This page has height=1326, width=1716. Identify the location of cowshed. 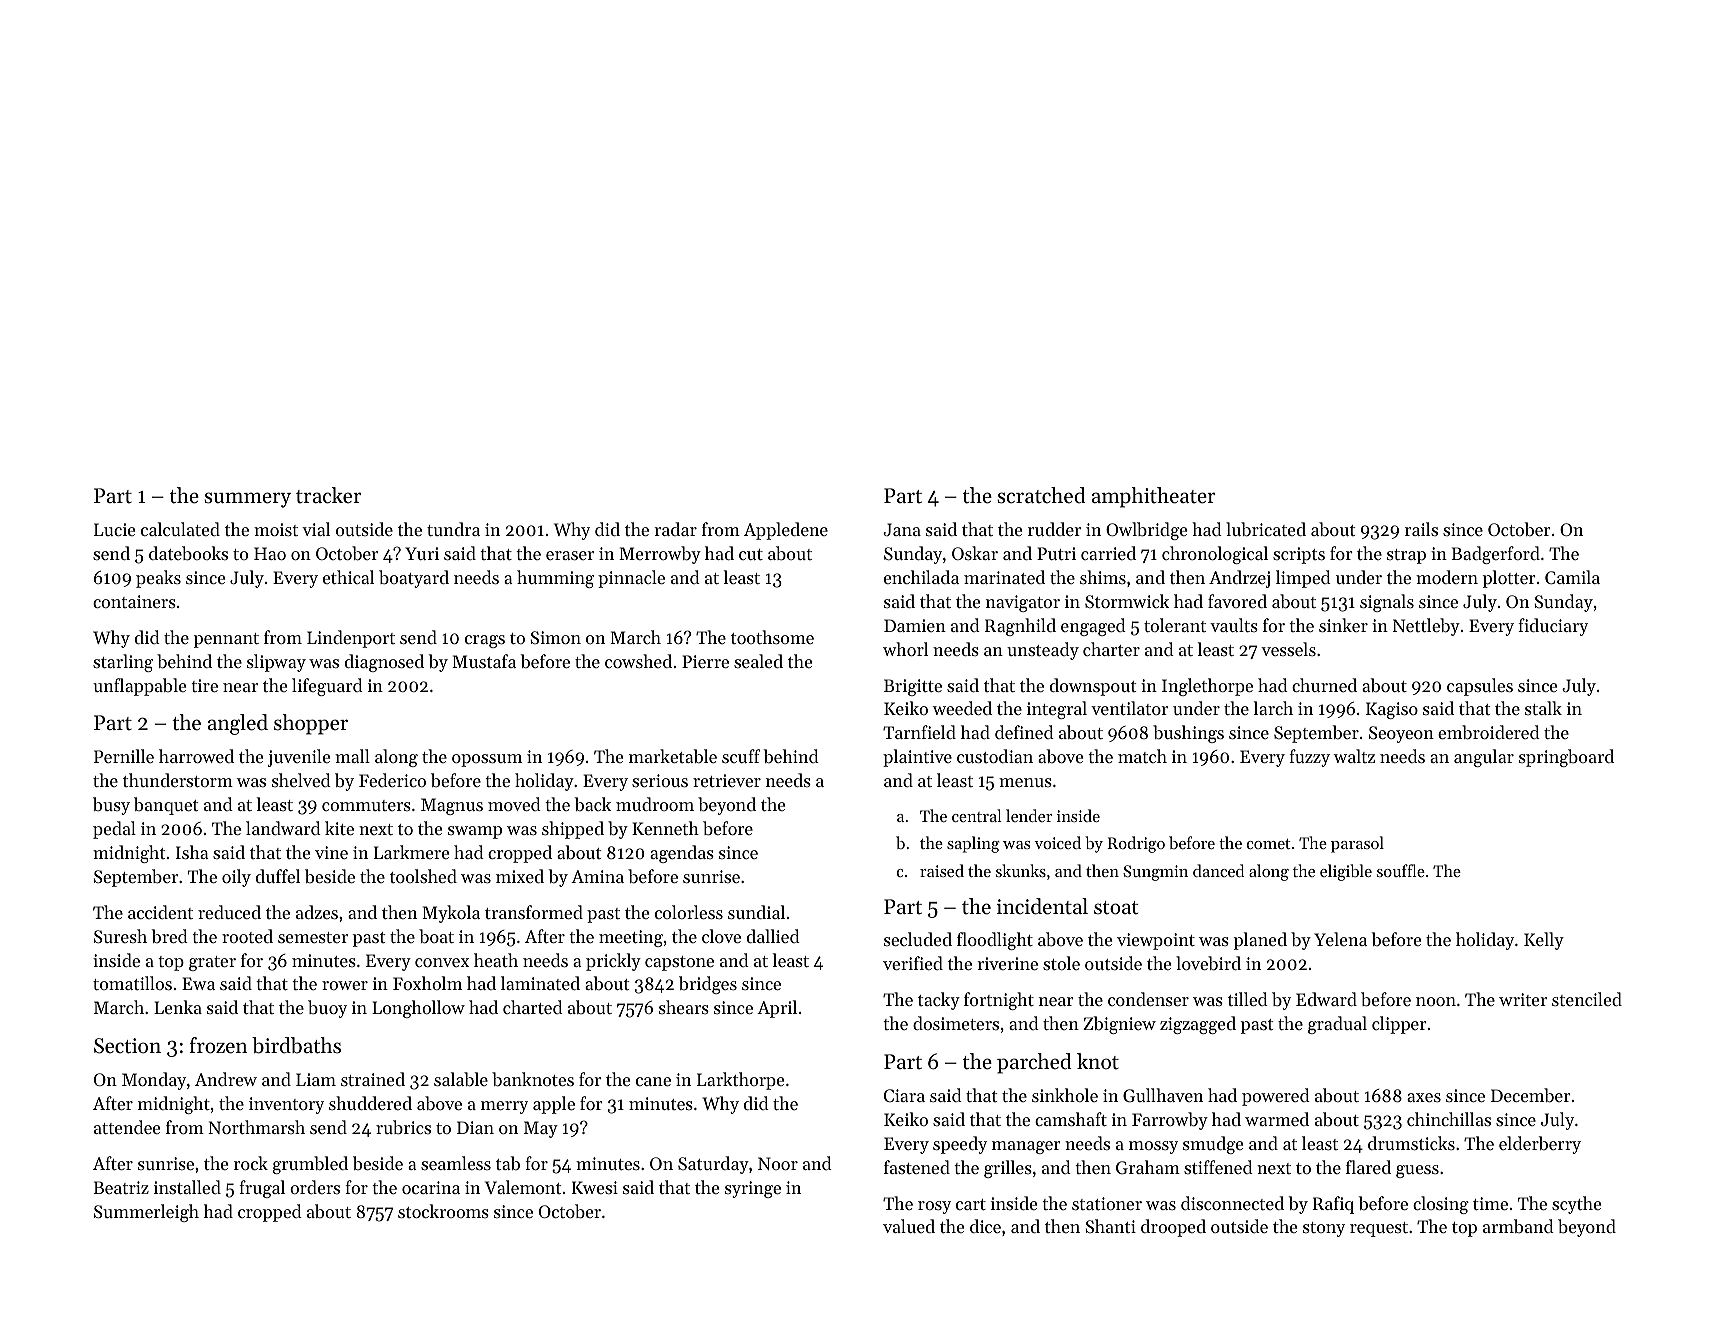
(638, 661).
